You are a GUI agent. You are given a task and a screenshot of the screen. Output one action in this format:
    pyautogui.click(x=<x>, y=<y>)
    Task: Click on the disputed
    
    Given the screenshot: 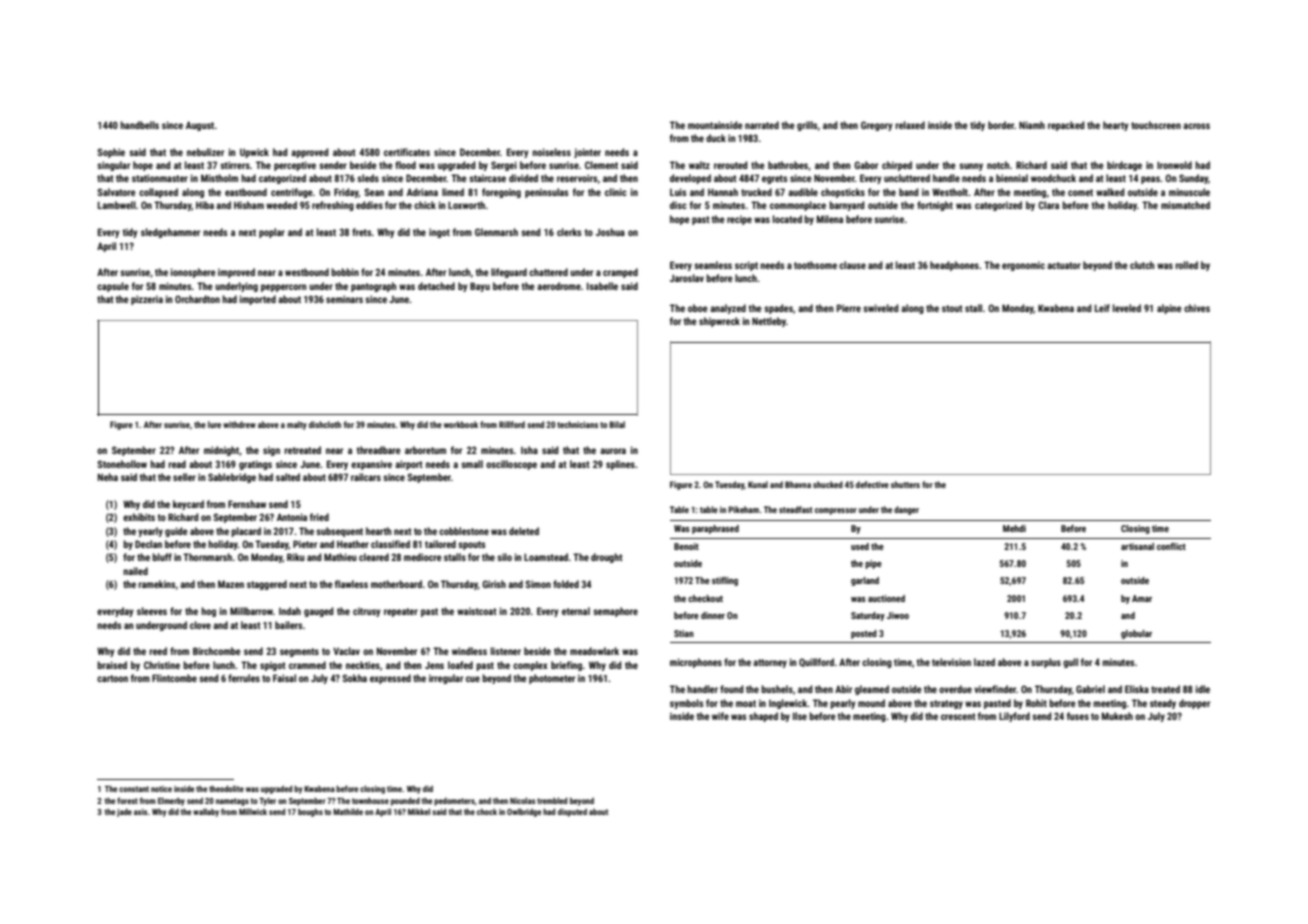 What is the action you would take?
    pyautogui.click(x=572, y=812)
